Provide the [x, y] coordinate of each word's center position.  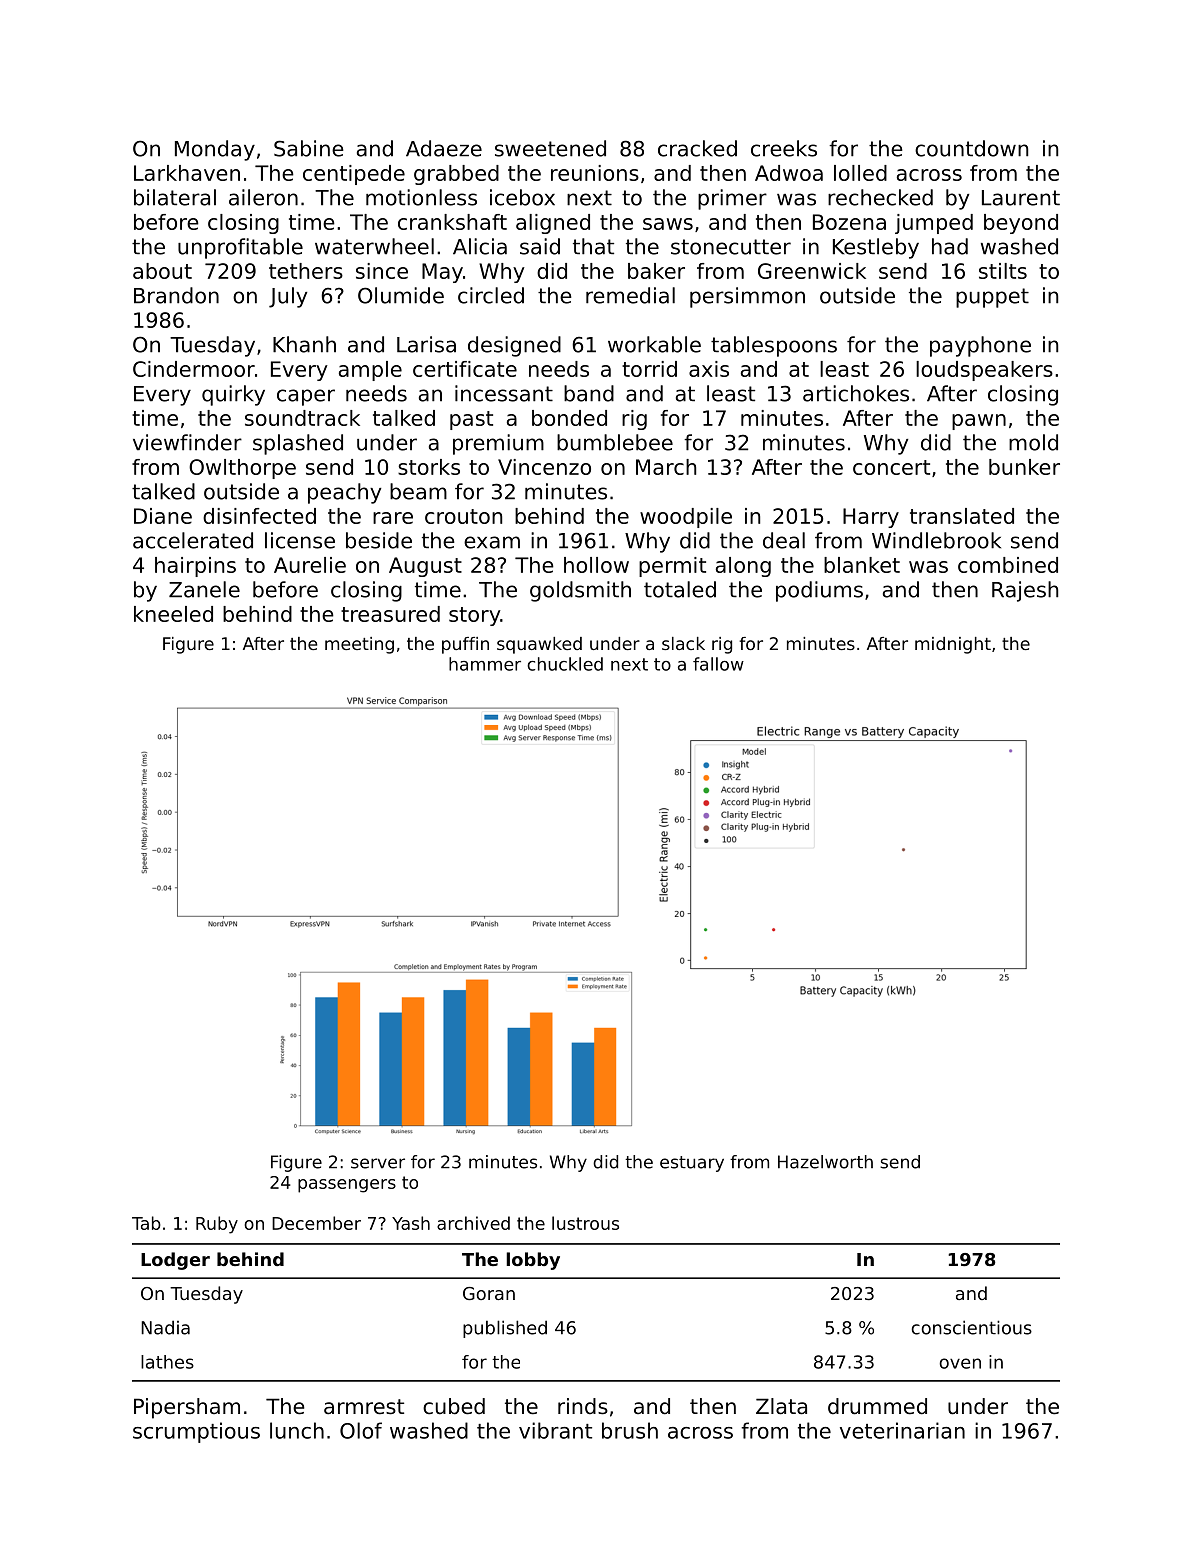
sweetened [550, 148]
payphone [980, 346]
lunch [297, 1430]
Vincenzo [544, 467]
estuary [692, 1164]
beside [379, 540]
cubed [454, 1406]
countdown [971, 148]
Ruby [217, 1225]
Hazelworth [825, 1162]
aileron [263, 197]
